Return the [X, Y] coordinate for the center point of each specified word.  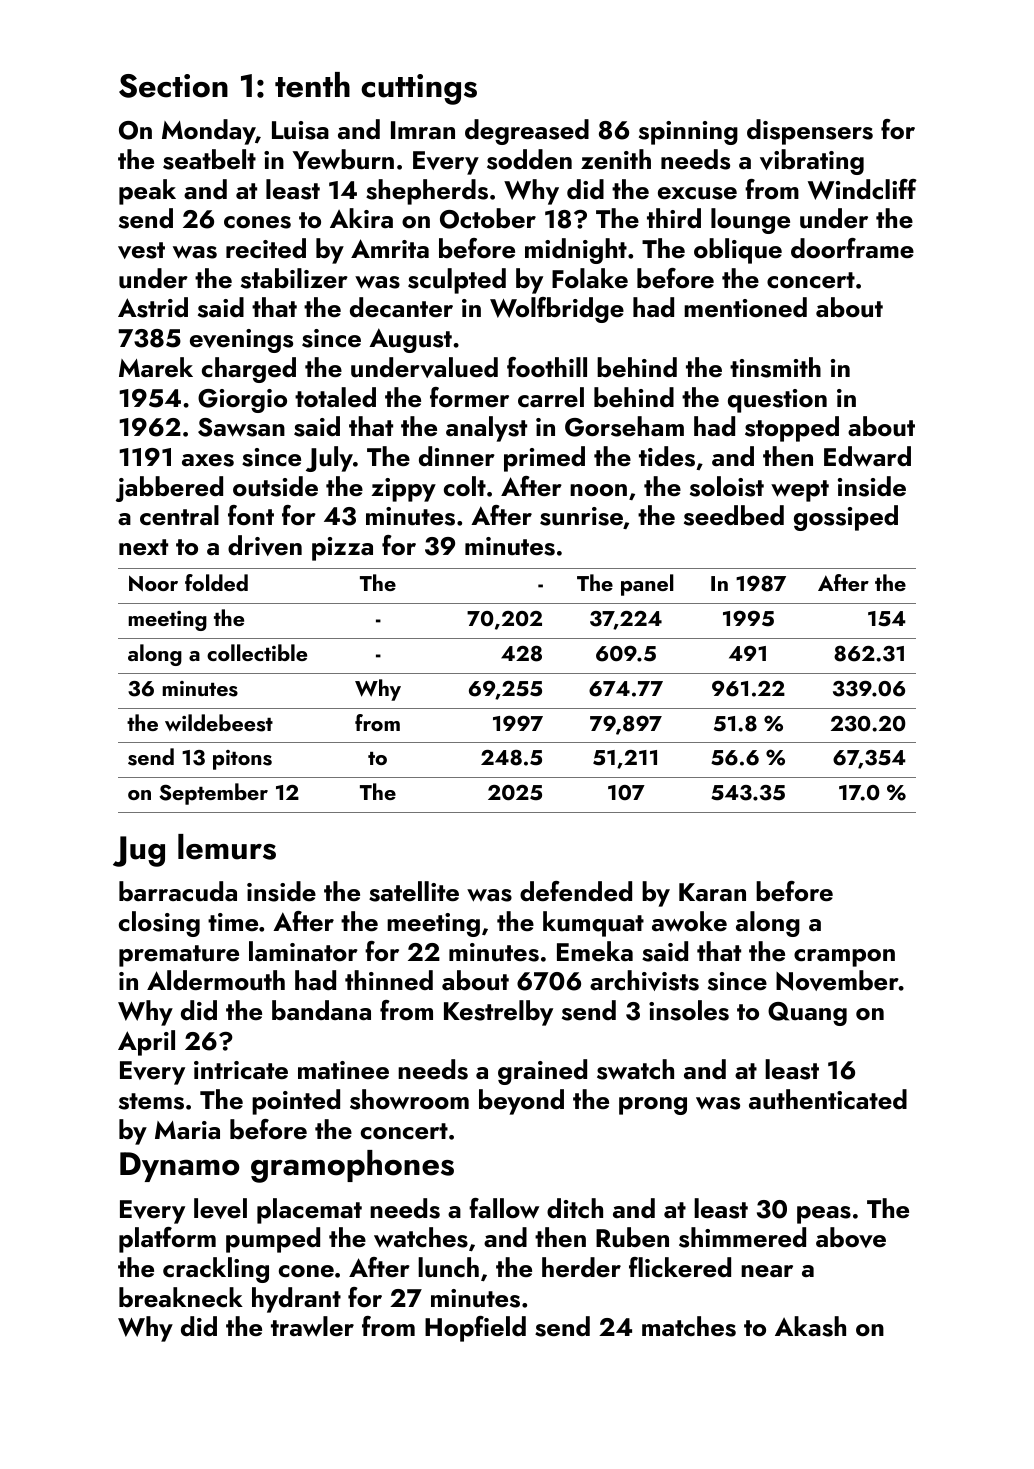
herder [581, 1267]
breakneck [181, 1297]
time [233, 922]
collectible [257, 652]
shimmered [742, 1237]
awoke [689, 921]
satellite [414, 891]
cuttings [419, 89]
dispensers [810, 132]
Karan [712, 892]
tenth [312, 85]
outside [275, 486]
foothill [547, 367]
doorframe [852, 248]
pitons [242, 760]
